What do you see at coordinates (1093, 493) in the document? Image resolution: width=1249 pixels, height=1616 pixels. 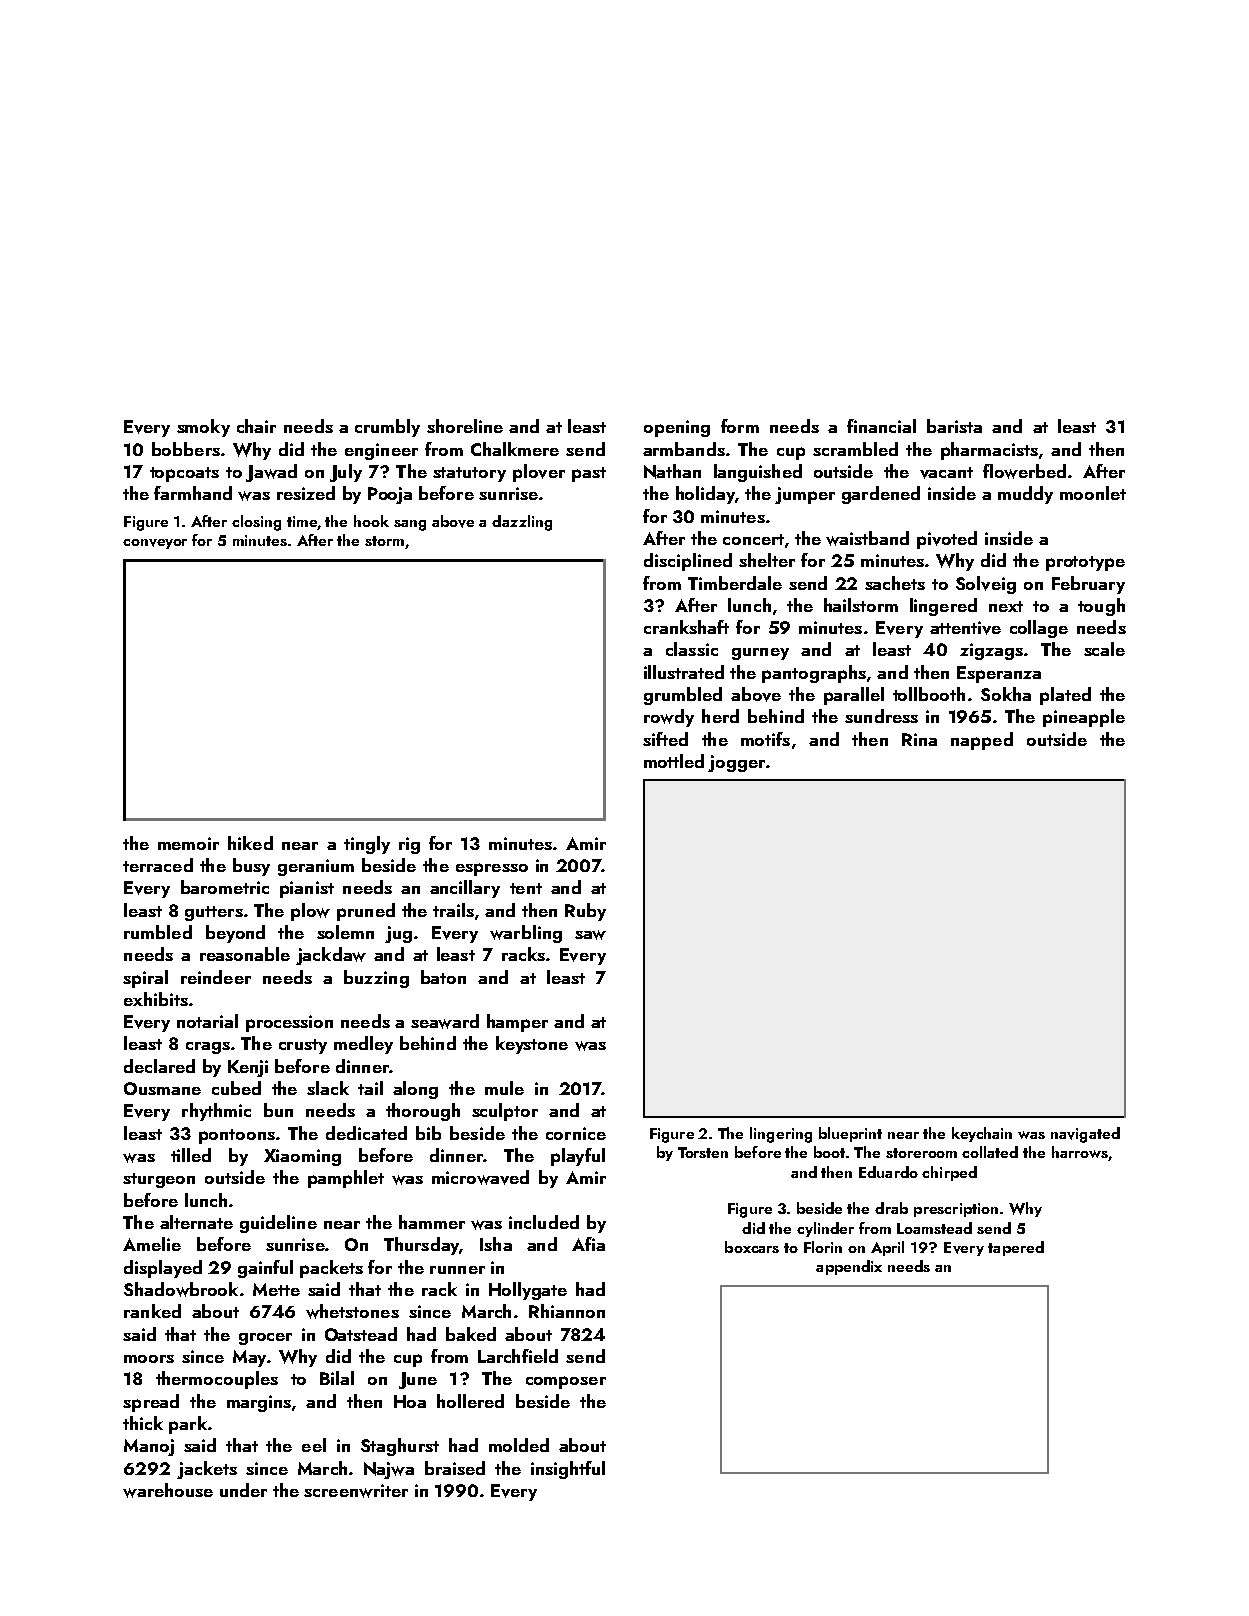 I see `moonlet` at bounding box center [1093, 493].
